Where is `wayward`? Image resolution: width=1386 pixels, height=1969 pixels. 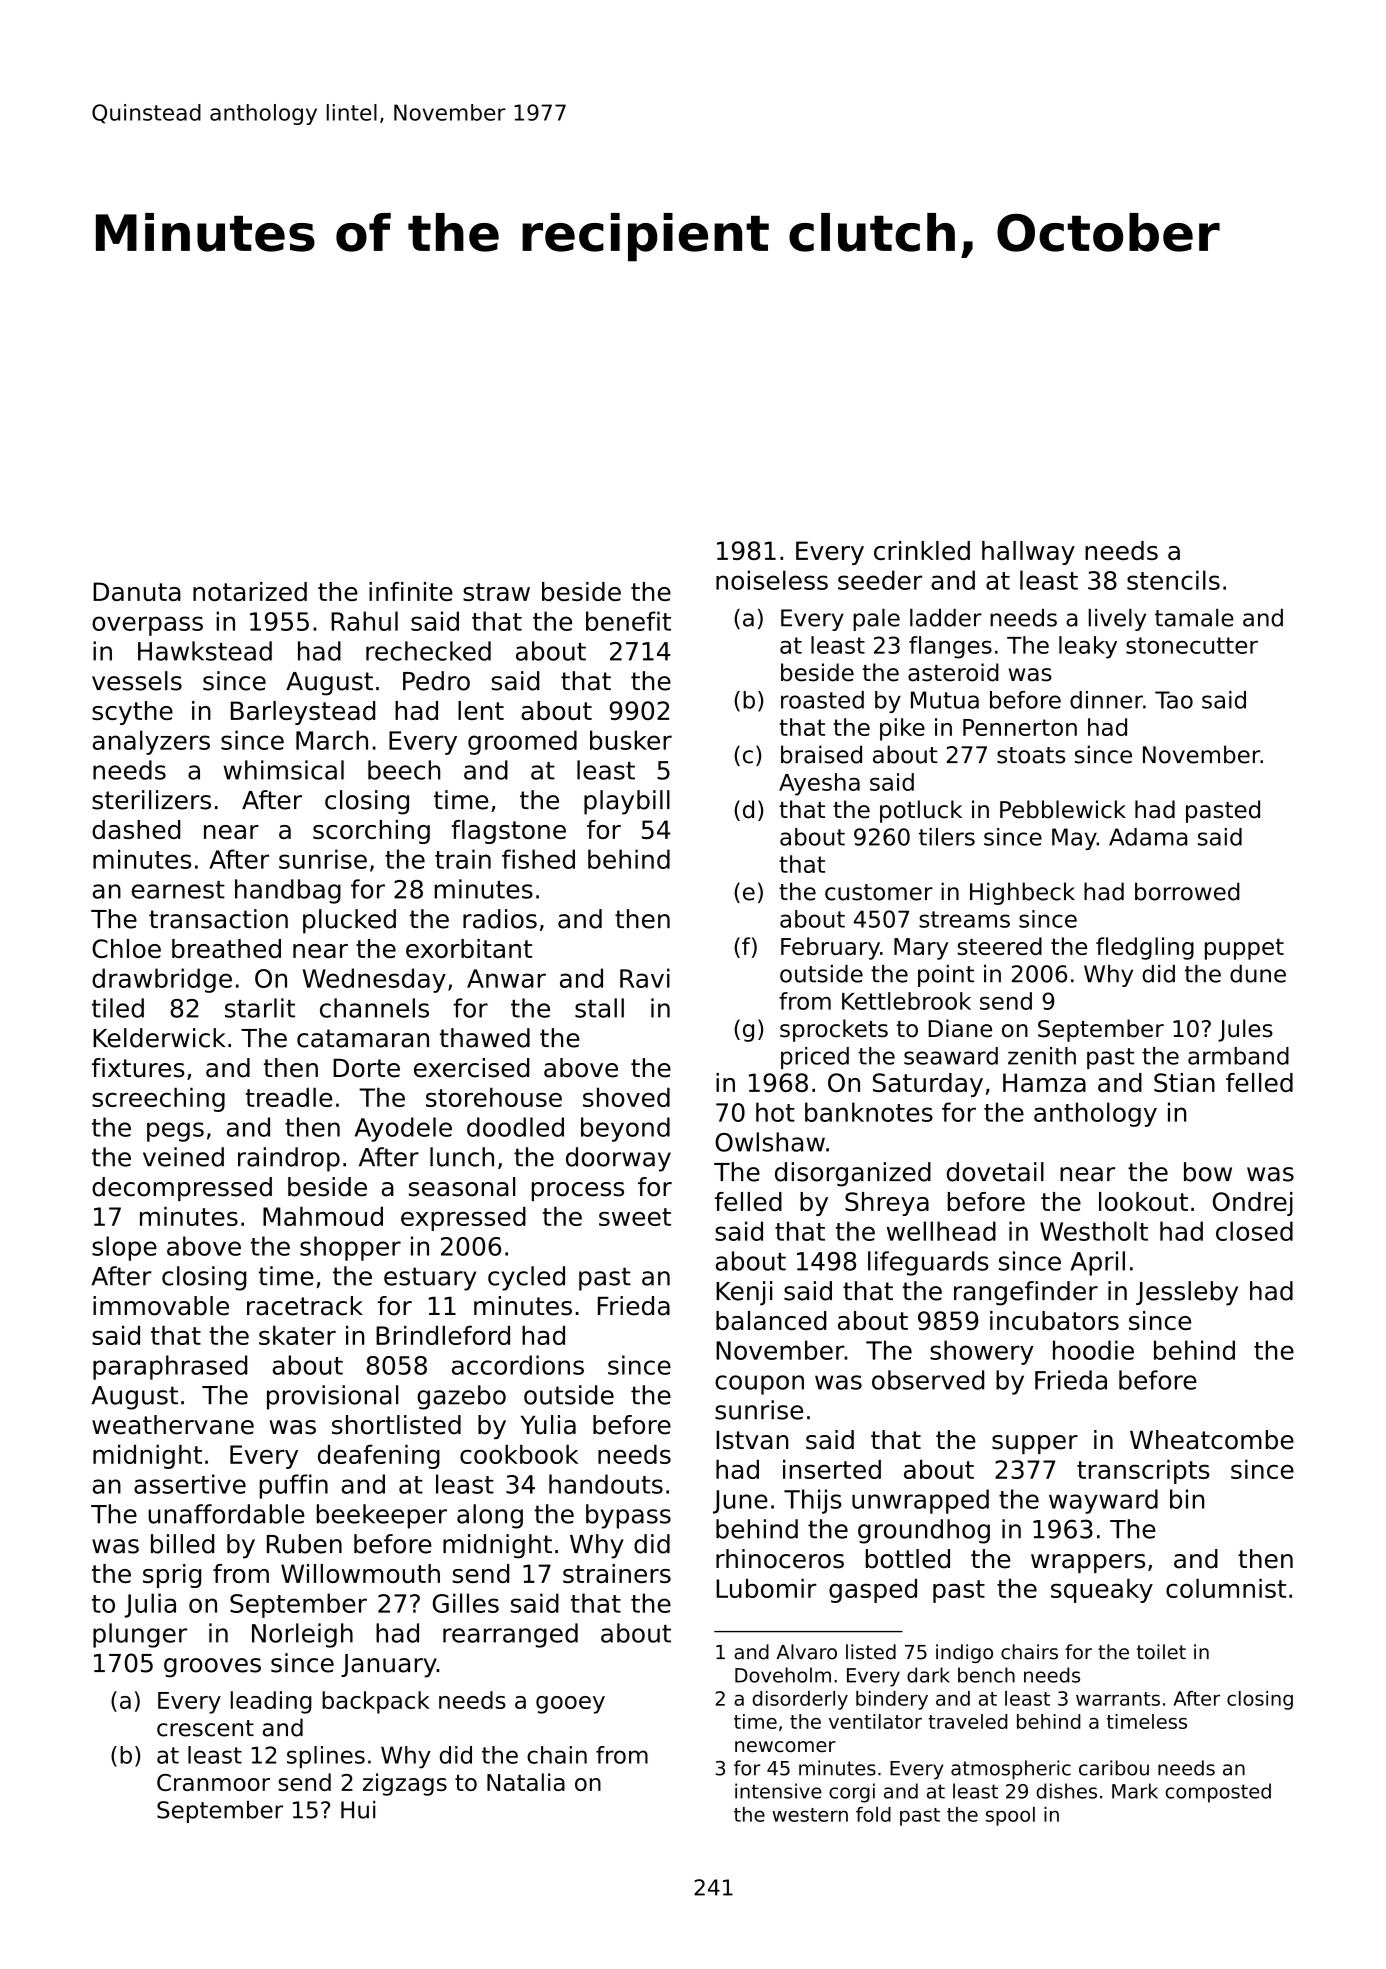
wayward is located at coordinates (1103, 1501).
